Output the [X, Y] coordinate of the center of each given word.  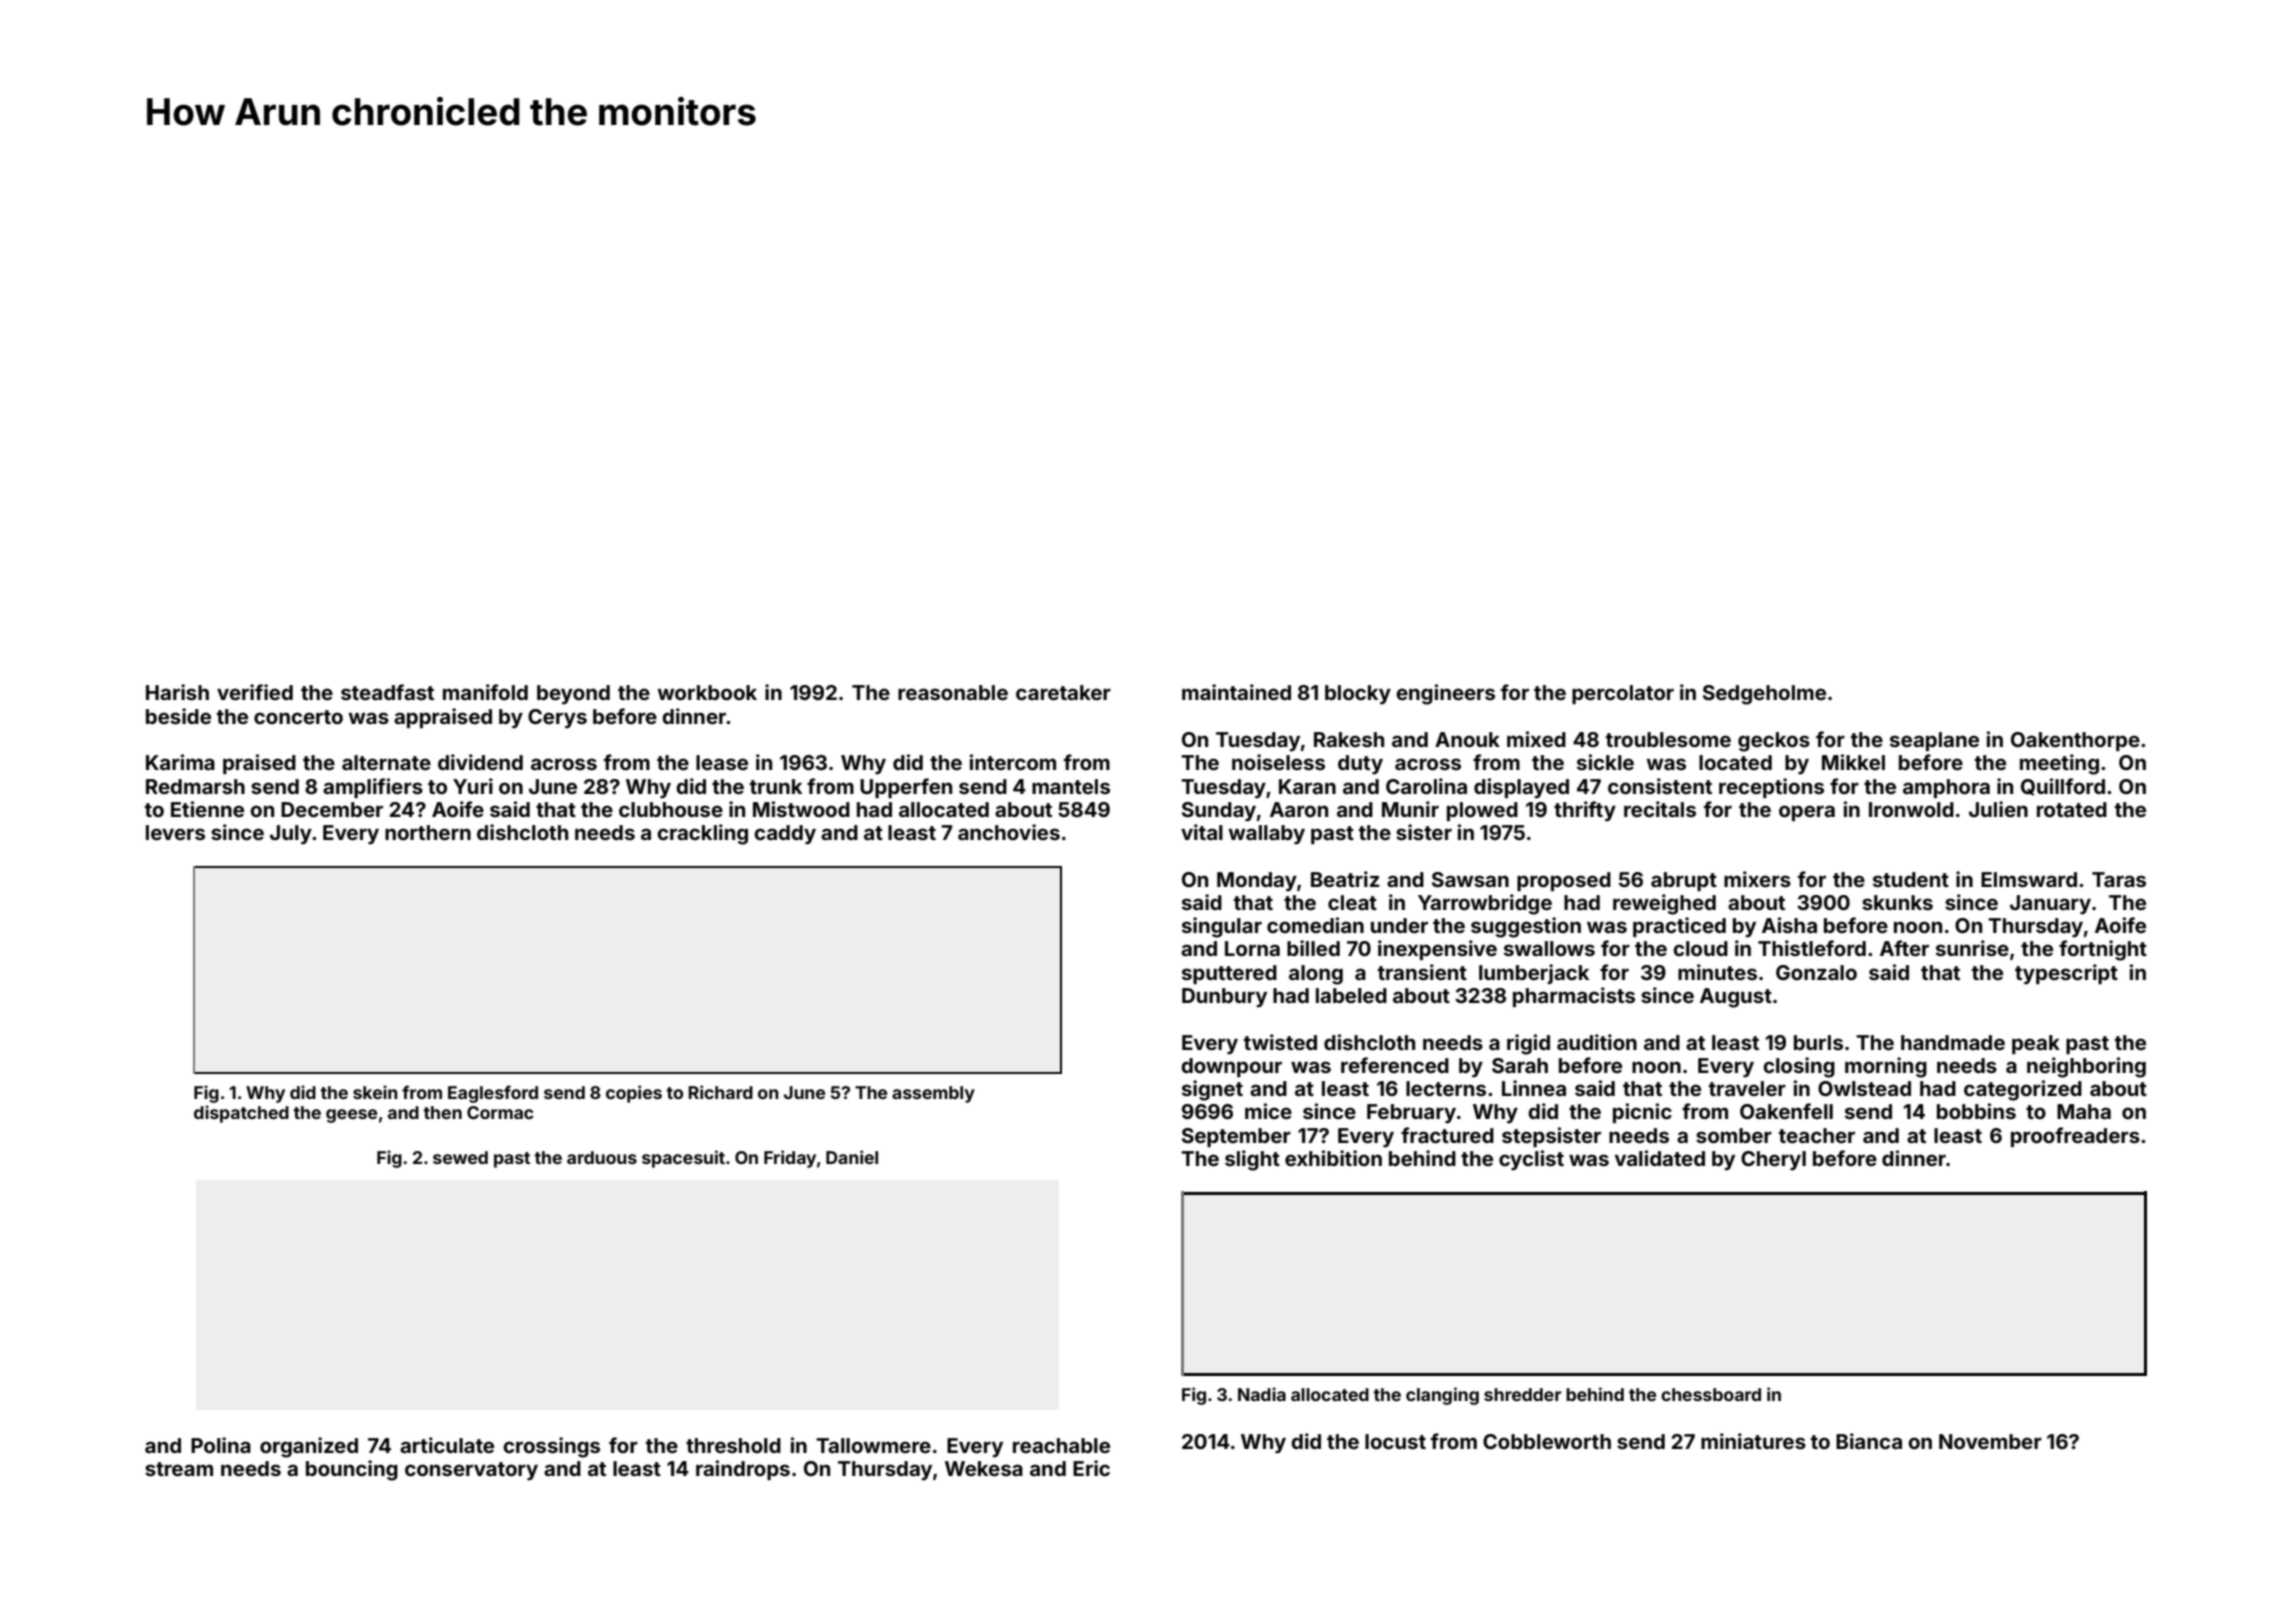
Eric [1091, 1468]
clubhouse [671, 809]
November [1990, 1441]
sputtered [1229, 974]
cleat [1352, 902]
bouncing [352, 1470]
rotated [2072, 809]
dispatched [241, 1114]
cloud [1700, 948]
